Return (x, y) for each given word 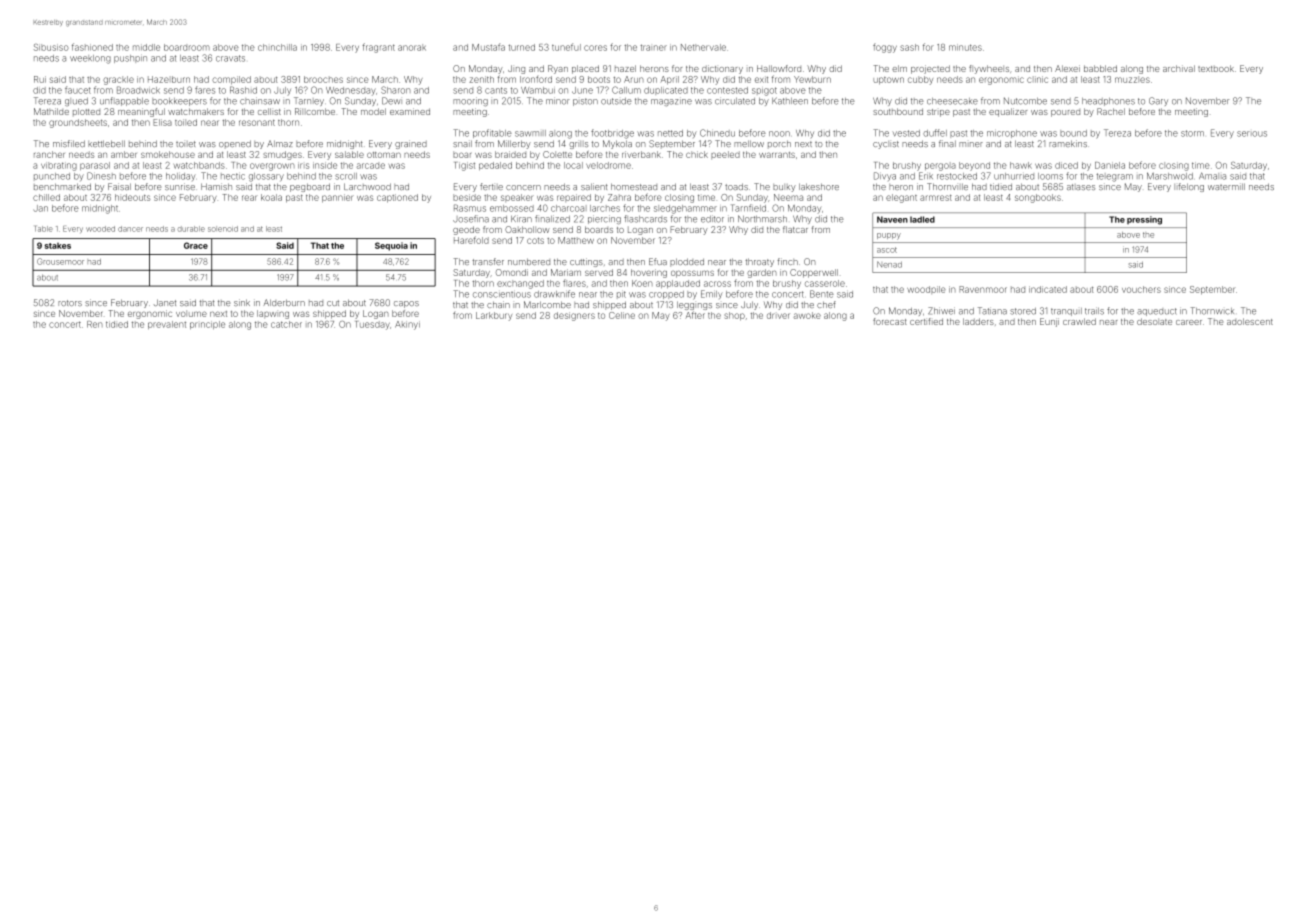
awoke (807, 315)
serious (1252, 134)
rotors (70, 303)
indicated (1048, 289)
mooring (470, 102)
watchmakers (196, 111)
